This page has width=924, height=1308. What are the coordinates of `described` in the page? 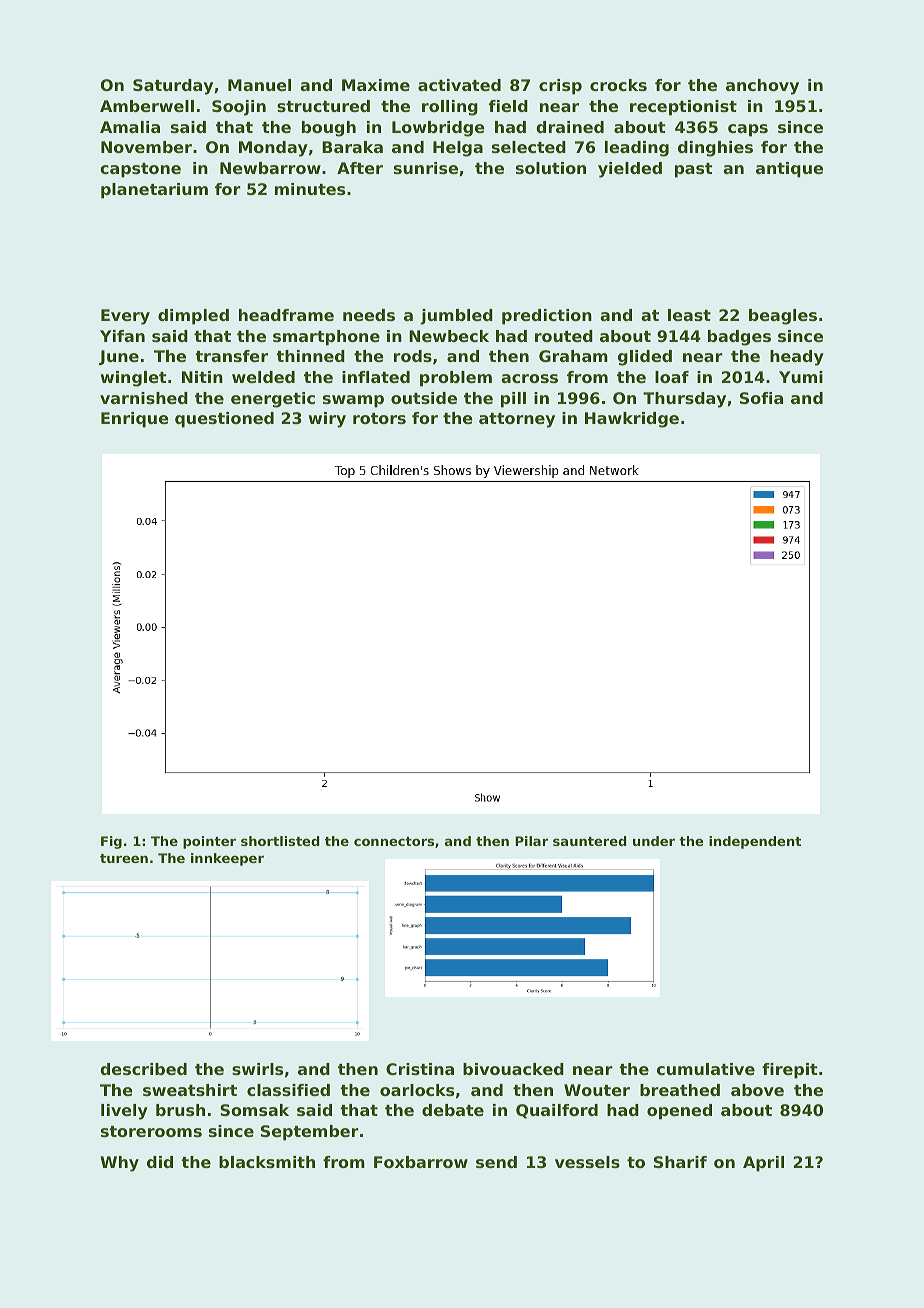 It's located at (143, 1069).
